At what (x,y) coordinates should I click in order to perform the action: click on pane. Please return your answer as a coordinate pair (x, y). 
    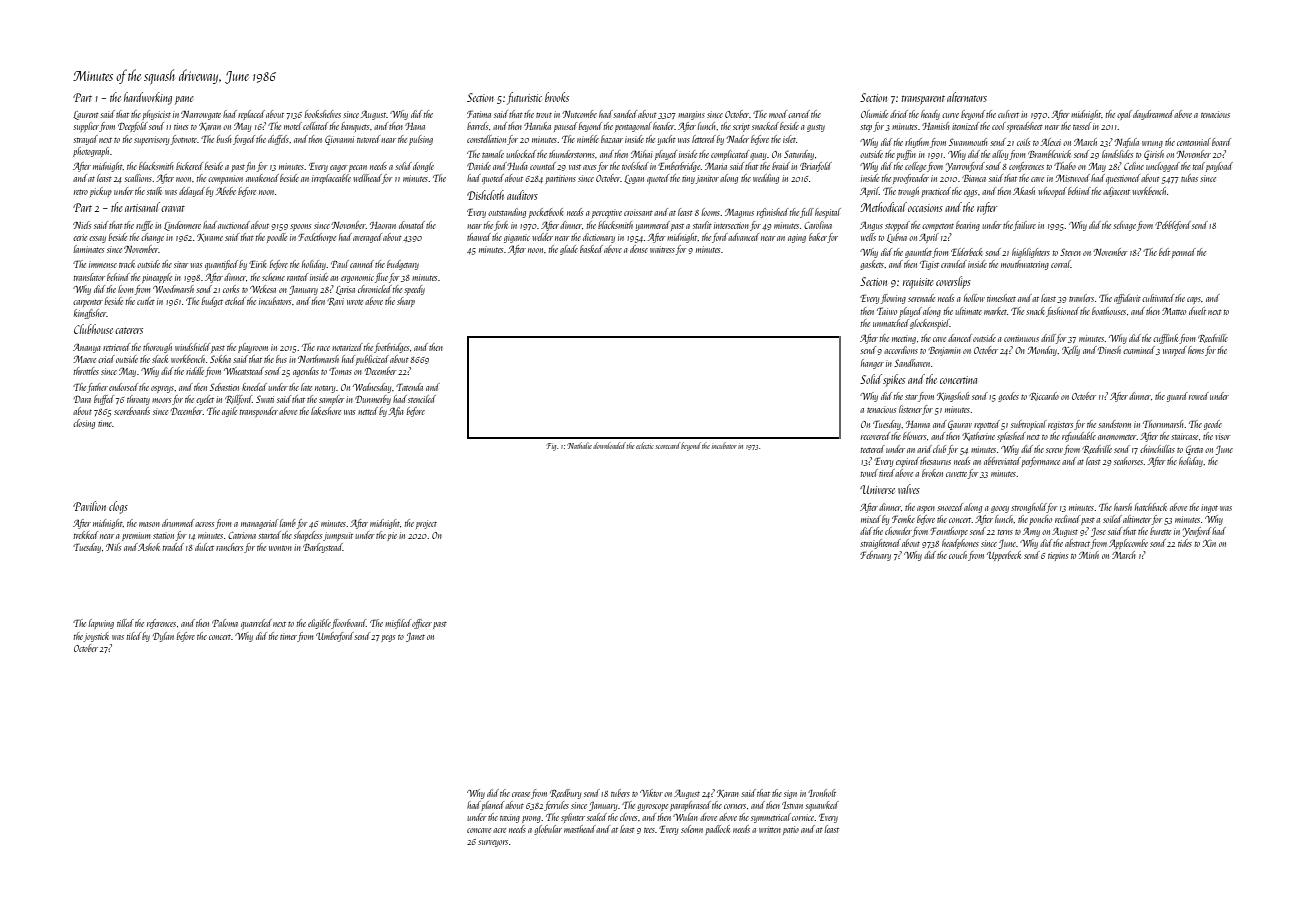
    Looking at the image, I should click on (184, 100).
